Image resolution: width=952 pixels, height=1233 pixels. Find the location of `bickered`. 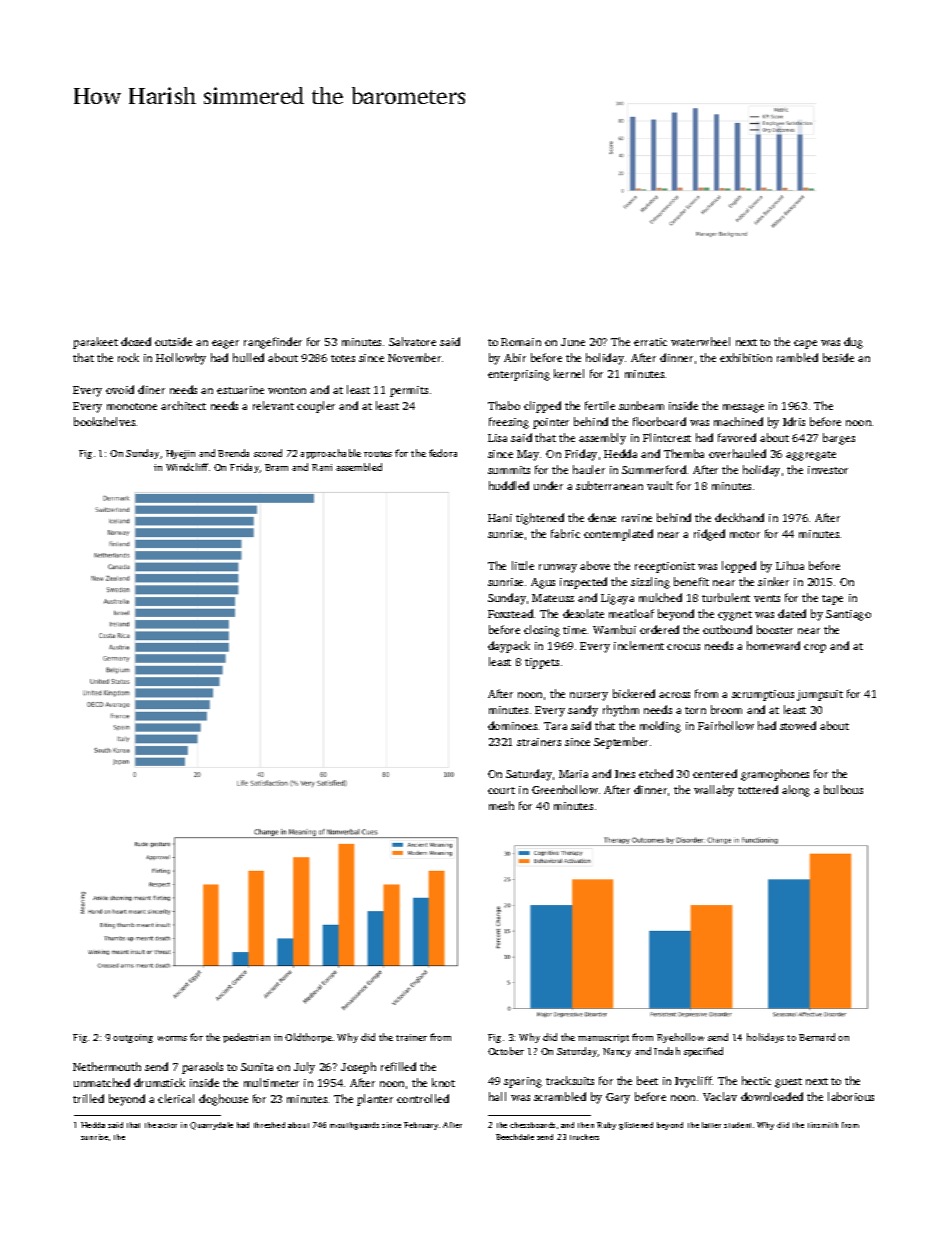

bickered is located at coordinates (634, 693).
